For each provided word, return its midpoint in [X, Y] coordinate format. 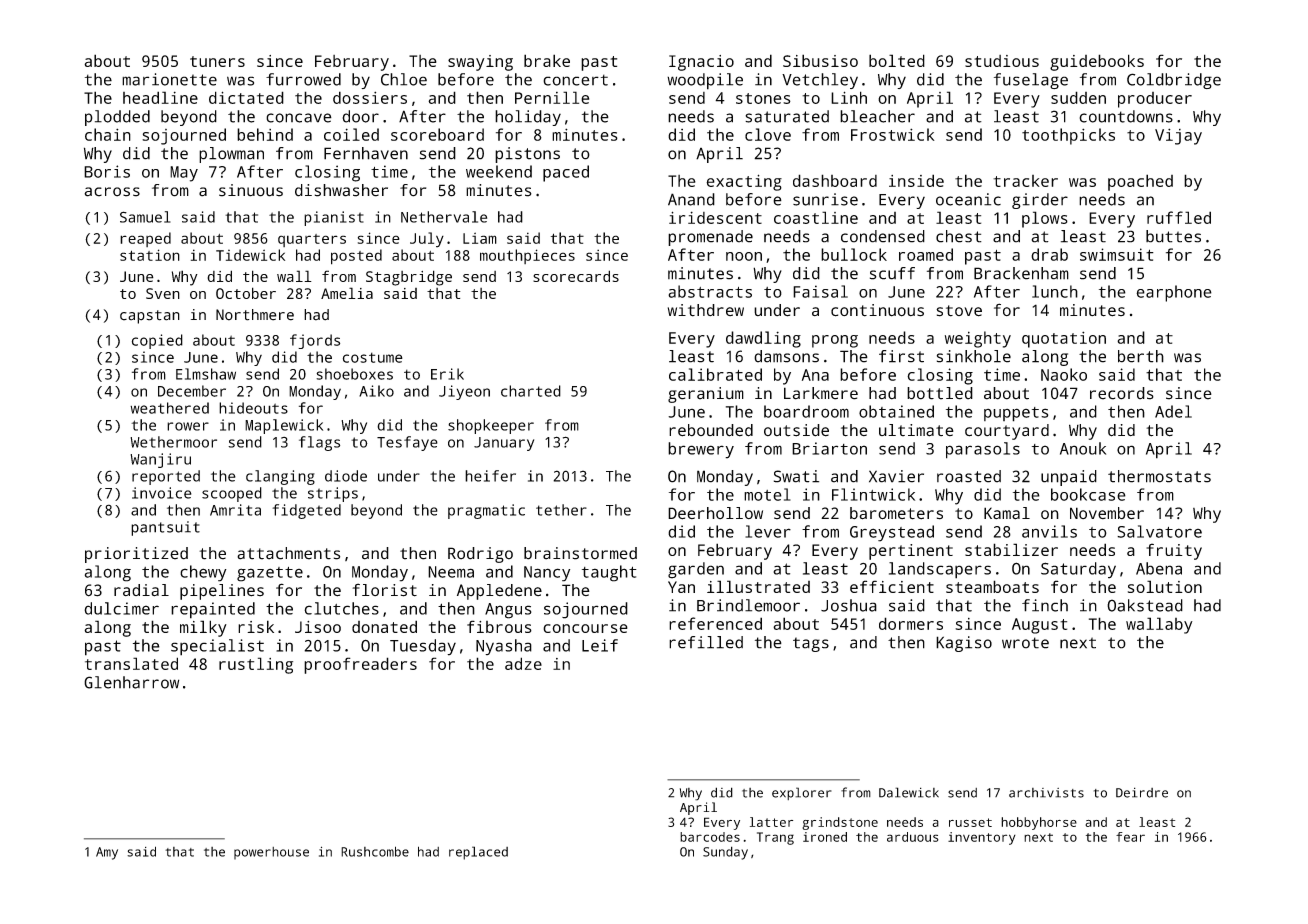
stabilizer [1011, 549]
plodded [117, 118]
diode [346, 476]
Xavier [896, 476]
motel [767, 494]
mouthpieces [527, 256]
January [504, 444]
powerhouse [271, 853]
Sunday [725, 853]
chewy [203, 573]
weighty [978, 339]
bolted [897, 60]
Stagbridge [409, 278]
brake [547, 60]
